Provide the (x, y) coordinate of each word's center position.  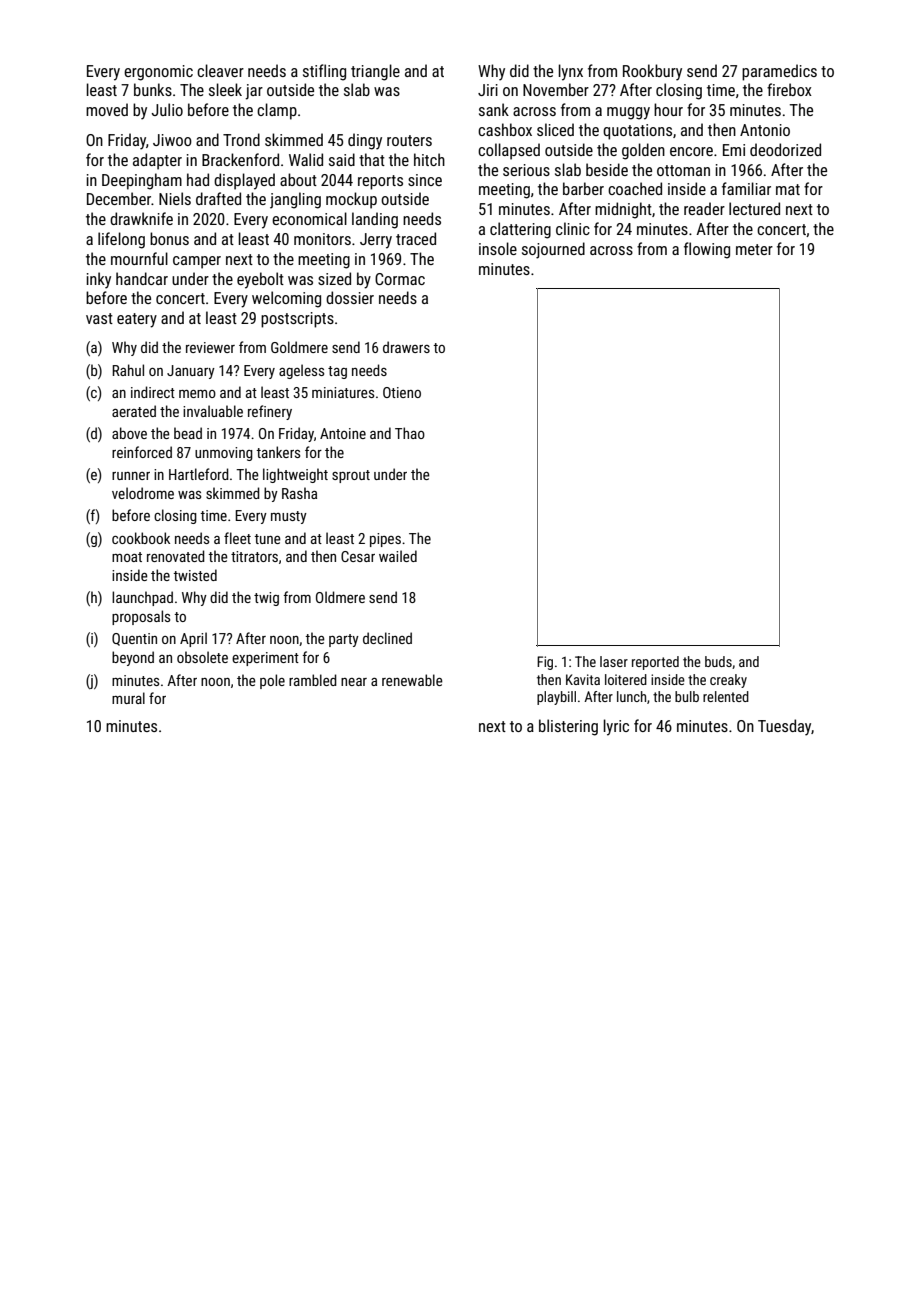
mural (128, 698)
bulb (687, 696)
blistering (568, 727)
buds (718, 661)
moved (107, 109)
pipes (385, 540)
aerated (134, 411)
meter (754, 249)
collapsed (509, 151)
